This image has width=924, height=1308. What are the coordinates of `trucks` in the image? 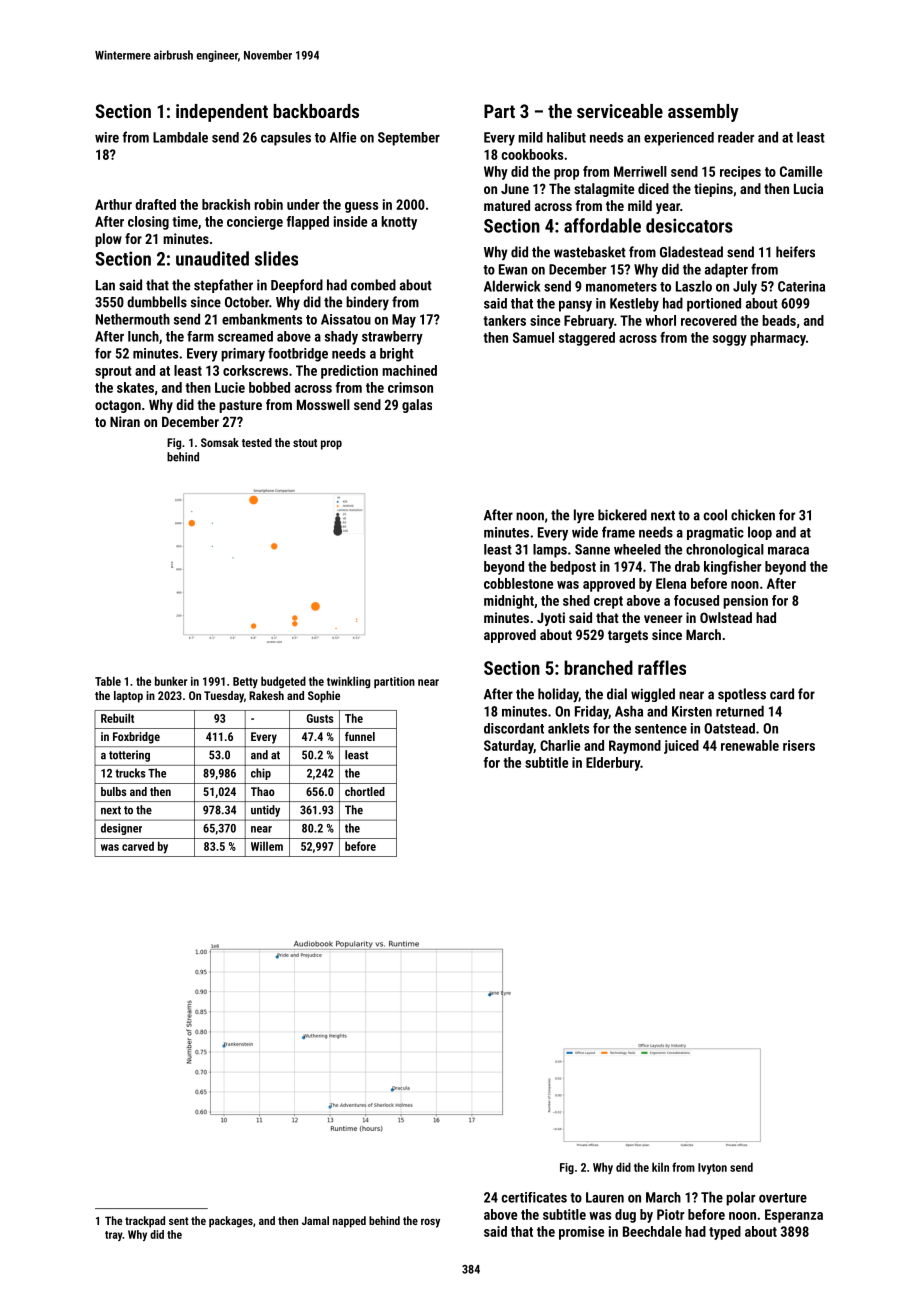 It's located at (130, 773).
